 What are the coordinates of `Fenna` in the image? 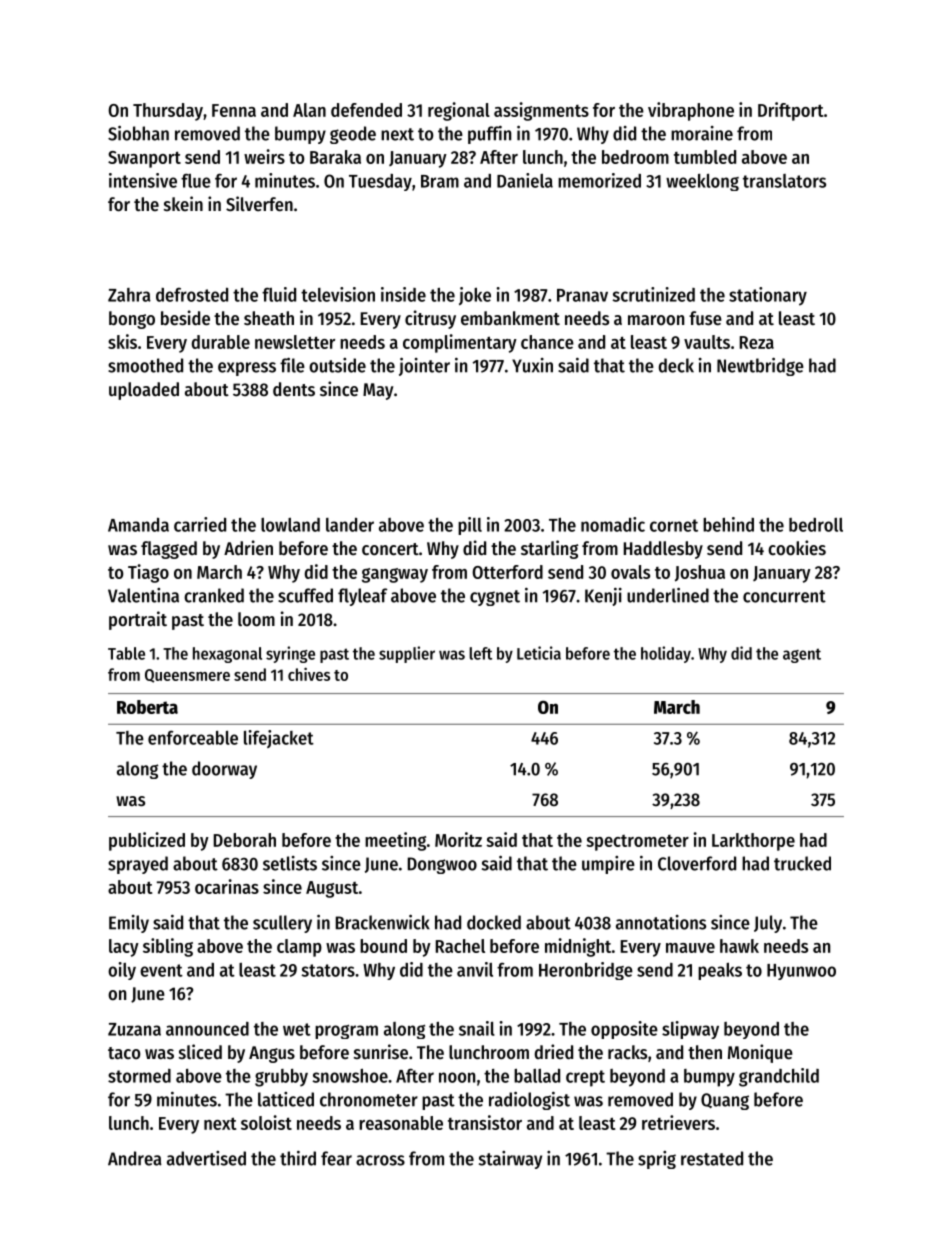 It's located at (234, 110).
